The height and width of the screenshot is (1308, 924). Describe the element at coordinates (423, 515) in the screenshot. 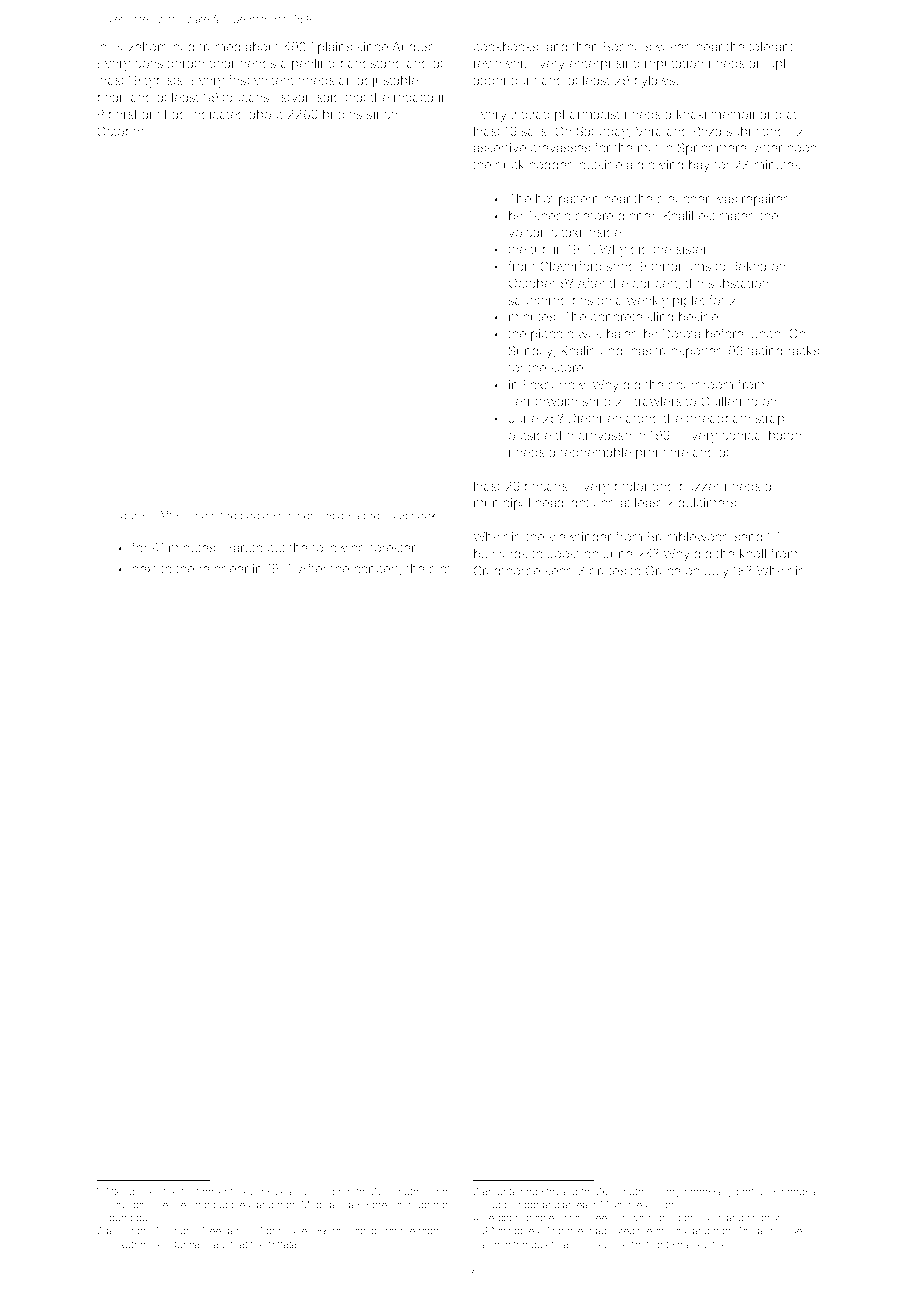

I see `dock` at that location.
